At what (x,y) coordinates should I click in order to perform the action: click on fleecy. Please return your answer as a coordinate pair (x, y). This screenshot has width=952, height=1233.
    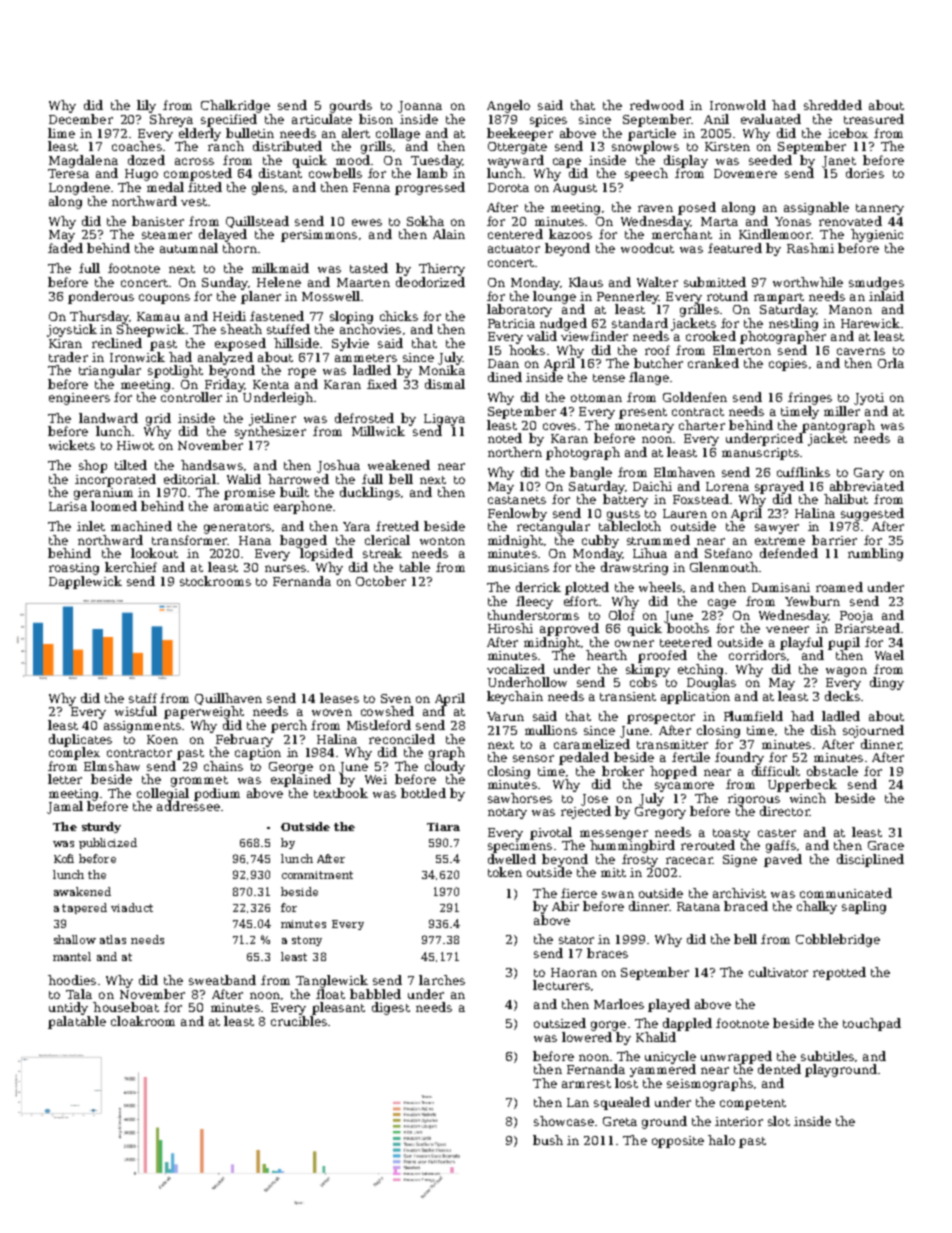
    Looking at the image, I should click on (534, 602).
